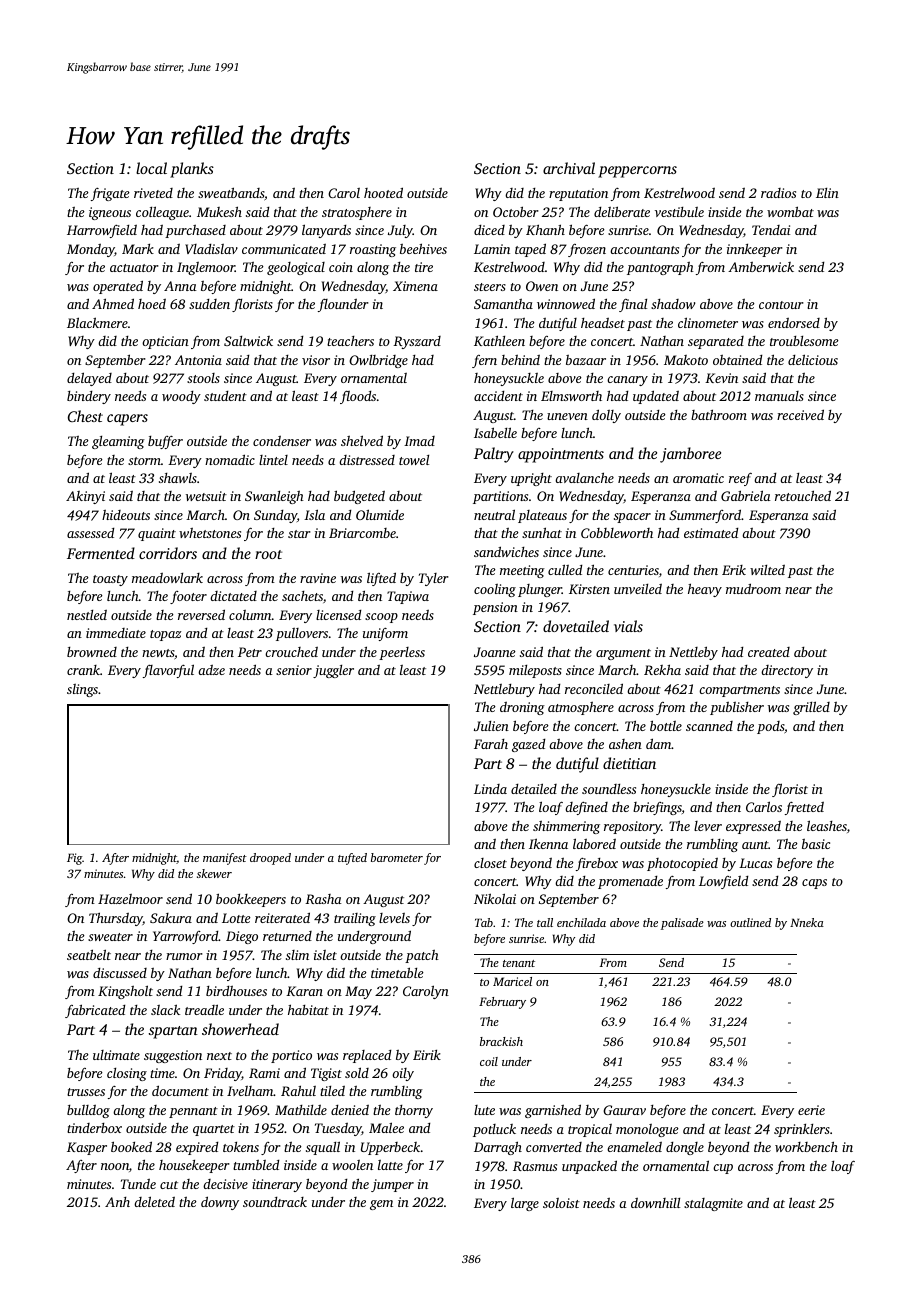  What do you see at coordinates (802, 1130) in the page?
I see `sprinklers` at bounding box center [802, 1130].
